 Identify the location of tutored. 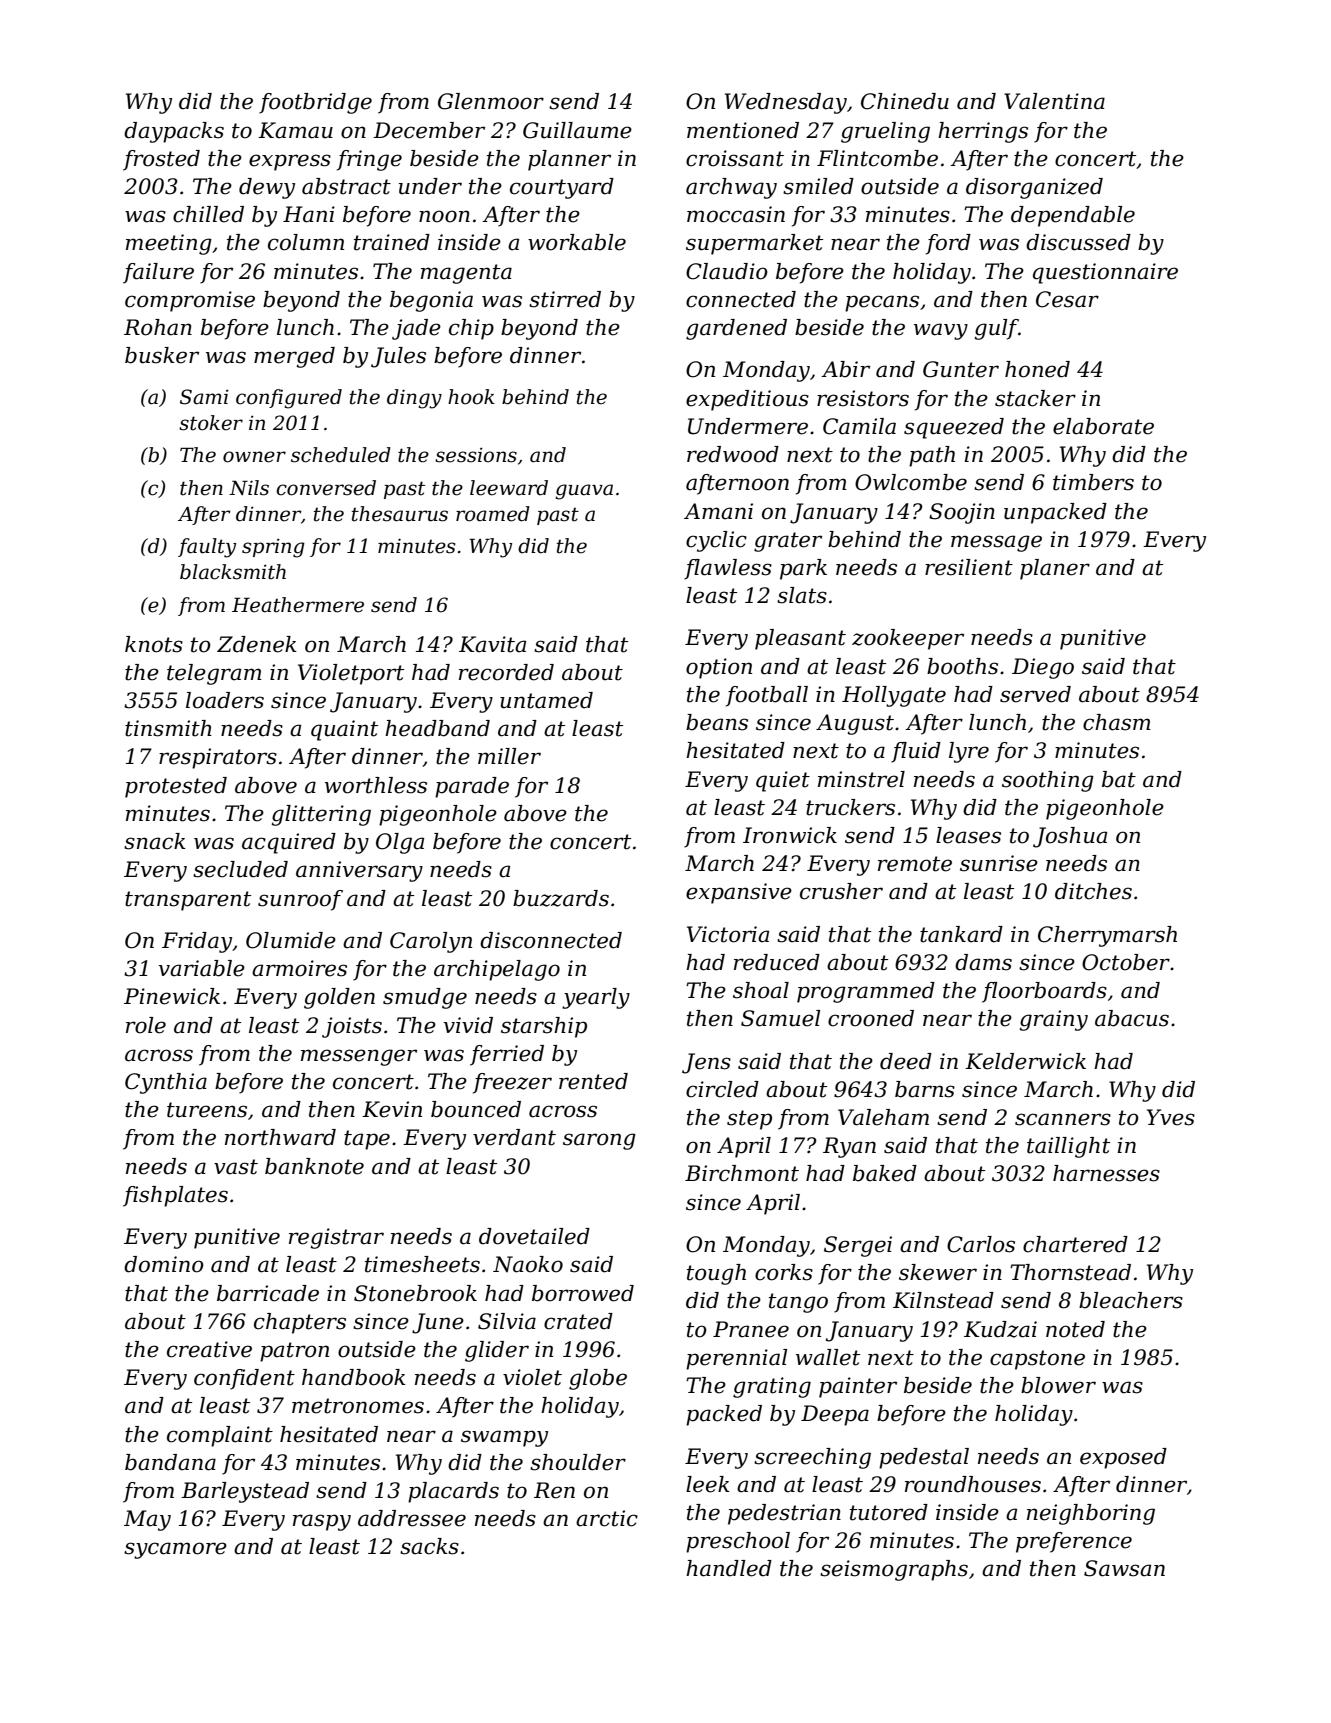
(889, 1512).
